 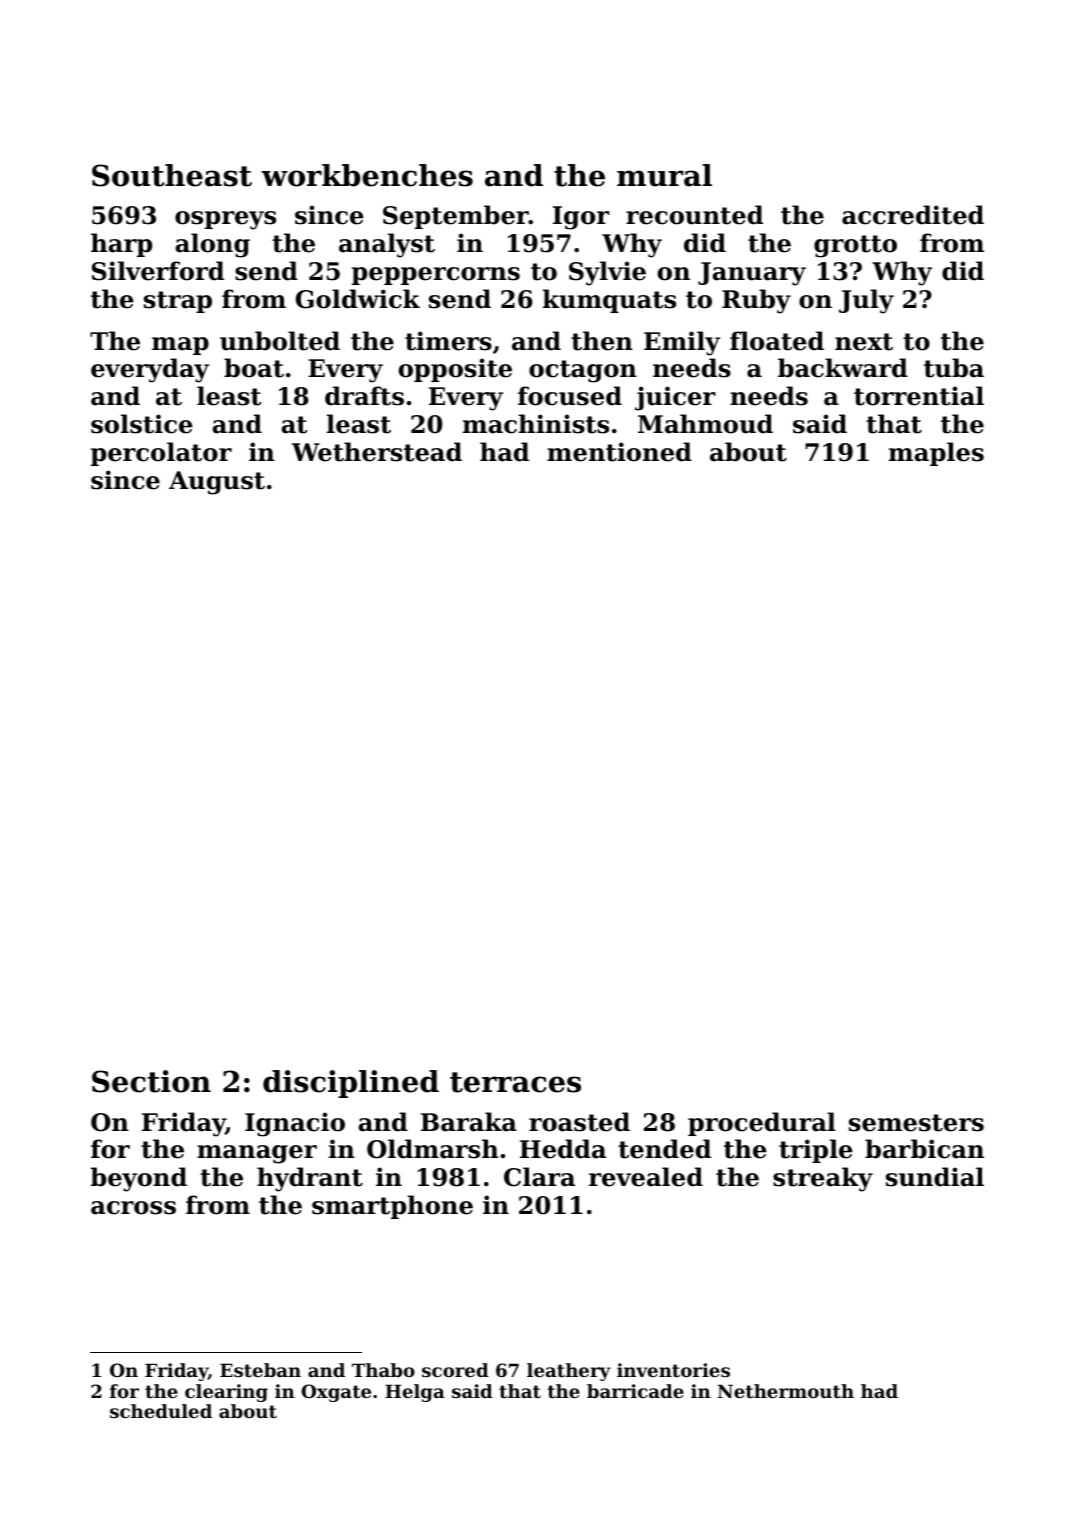 I want to click on percolator, so click(x=161, y=454).
